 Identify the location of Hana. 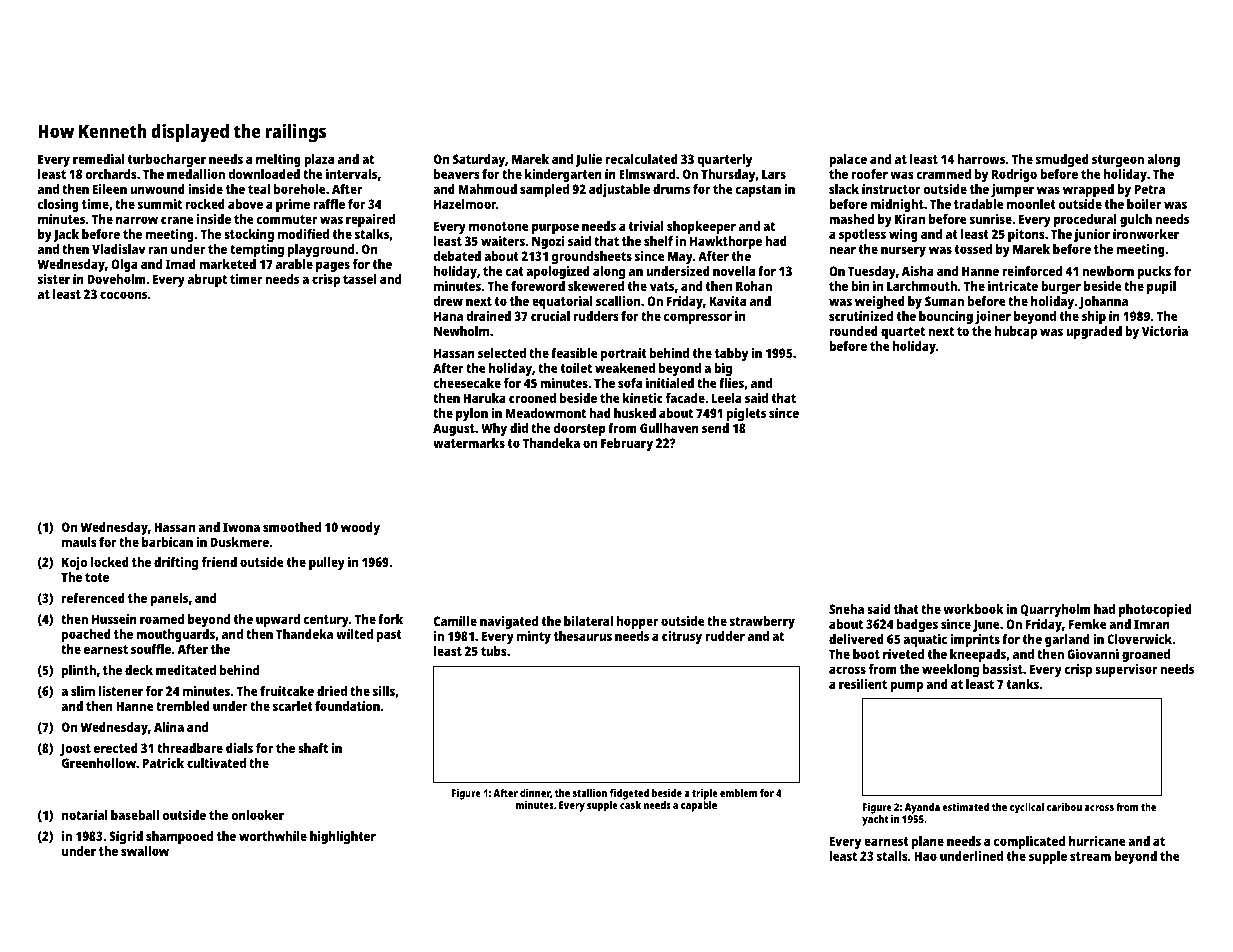
(448, 316).
